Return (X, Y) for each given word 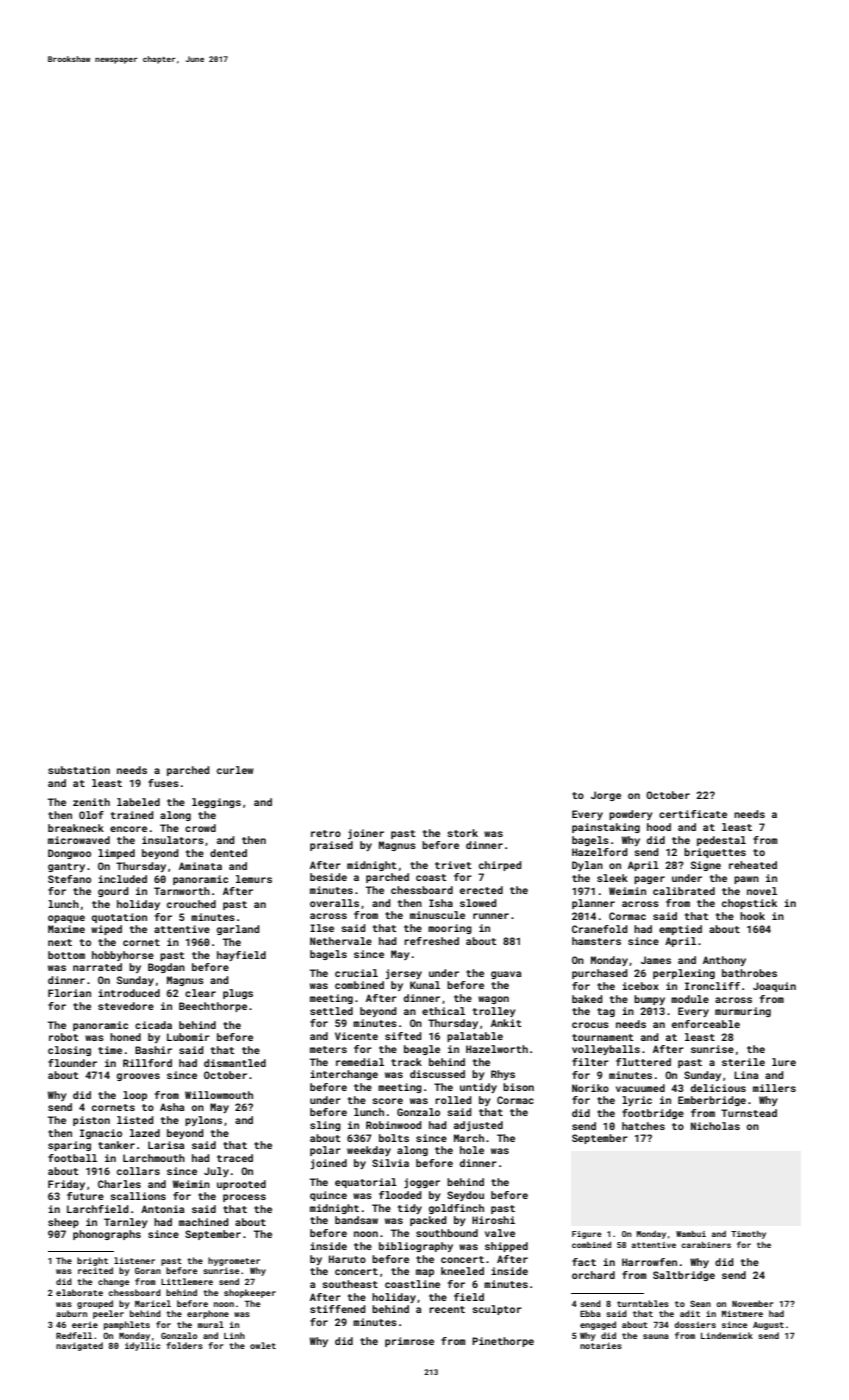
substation (79, 770)
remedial (360, 1062)
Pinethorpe (503, 1342)
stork (462, 833)
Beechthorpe (213, 1007)
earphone (208, 1314)
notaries (601, 1345)
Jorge (606, 796)
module (690, 999)
